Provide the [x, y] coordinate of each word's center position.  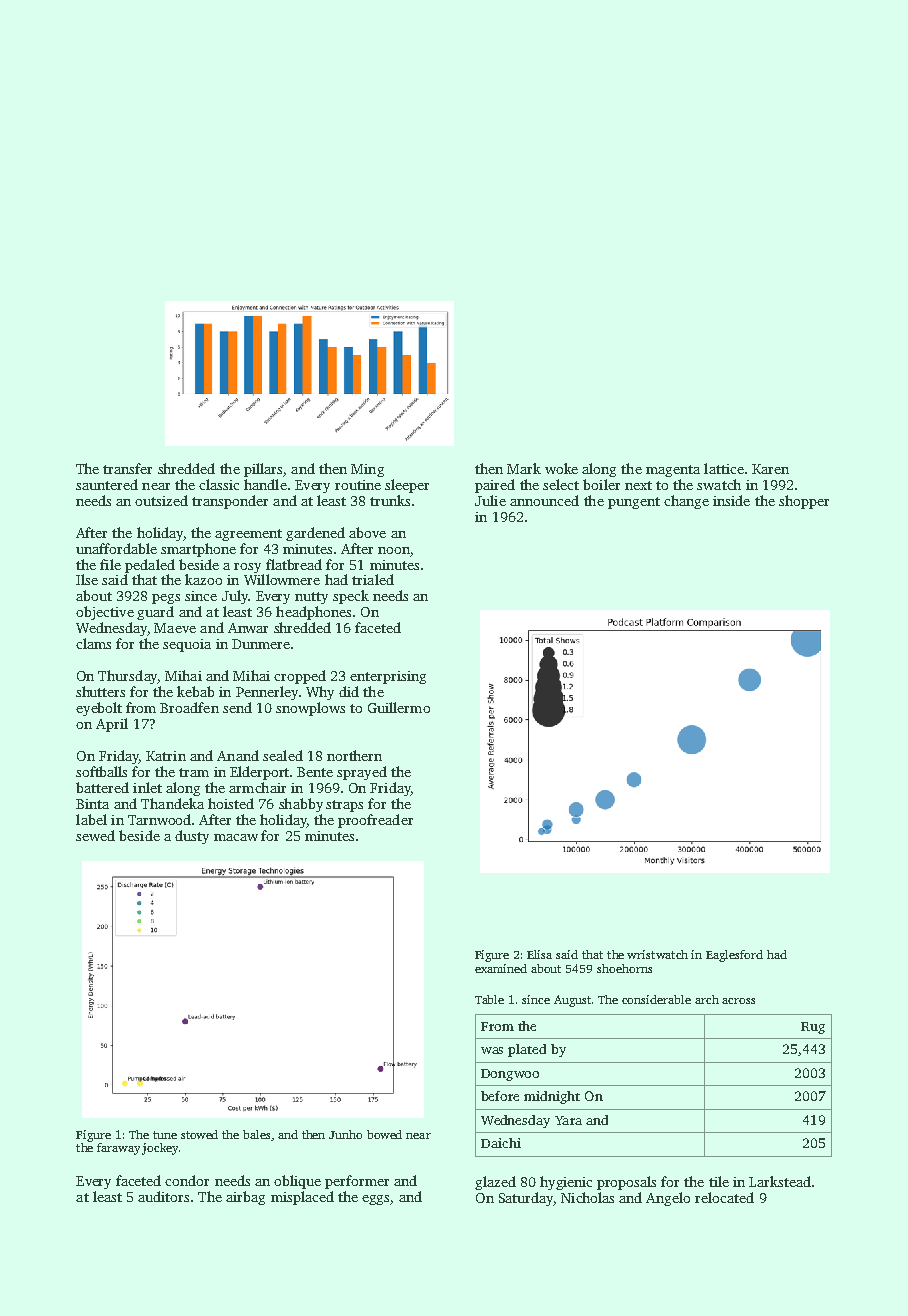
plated [527, 1050]
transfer [127, 468]
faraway [118, 1149]
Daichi [501, 1143]
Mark [524, 468]
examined [501, 968]
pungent [634, 503]
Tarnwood [159, 819]
